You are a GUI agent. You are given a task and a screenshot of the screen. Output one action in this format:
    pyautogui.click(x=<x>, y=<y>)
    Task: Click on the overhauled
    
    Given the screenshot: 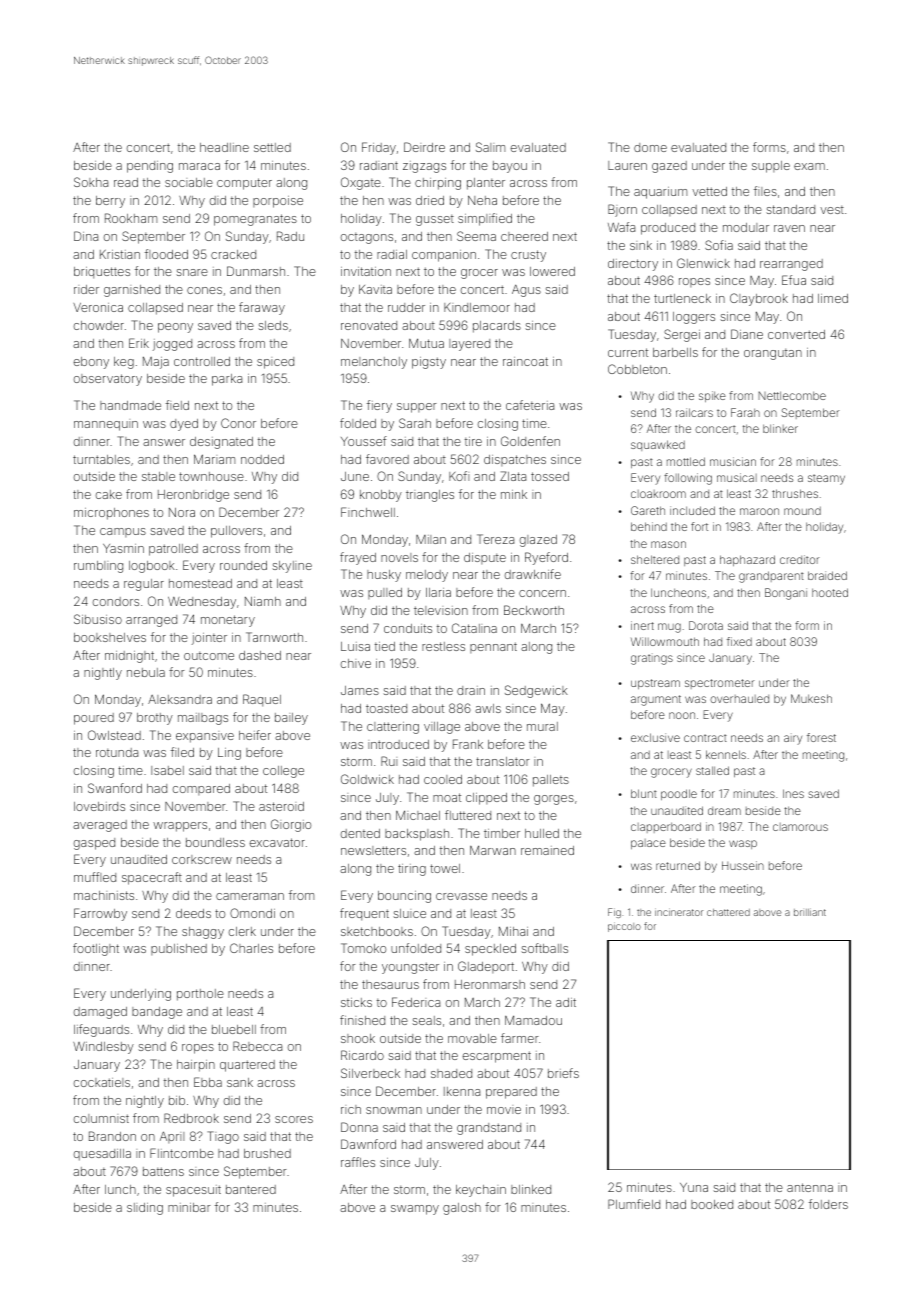 What is the action you would take?
    pyautogui.click(x=739, y=699)
